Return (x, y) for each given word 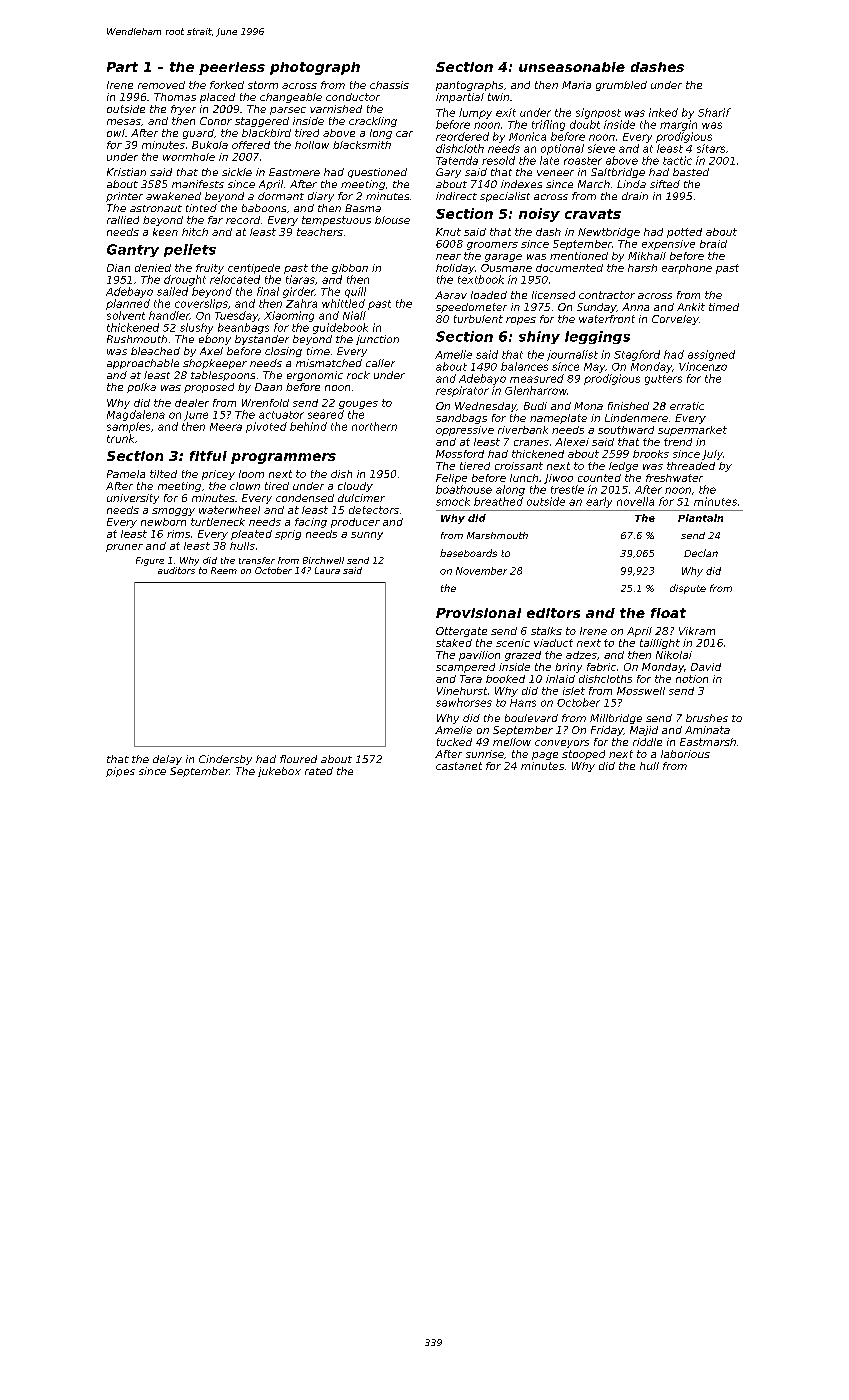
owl (116, 133)
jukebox (279, 772)
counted (599, 478)
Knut (448, 232)
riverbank (523, 430)
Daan (268, 387)
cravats (593, 214)
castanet (459, 766)
